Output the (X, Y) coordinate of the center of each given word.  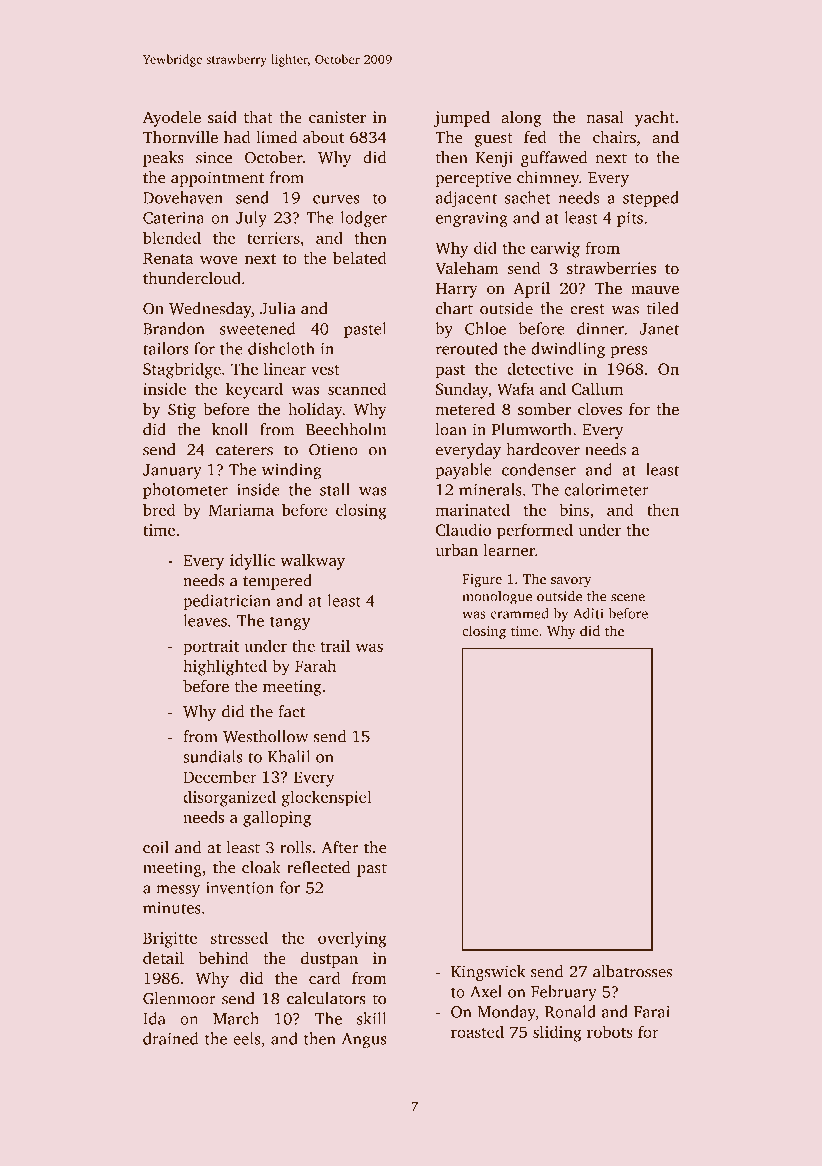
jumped (462, 119)
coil (156, 847)
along (521, 119)
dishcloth (281, 348)
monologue (497, 598)
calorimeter (606, 489)
